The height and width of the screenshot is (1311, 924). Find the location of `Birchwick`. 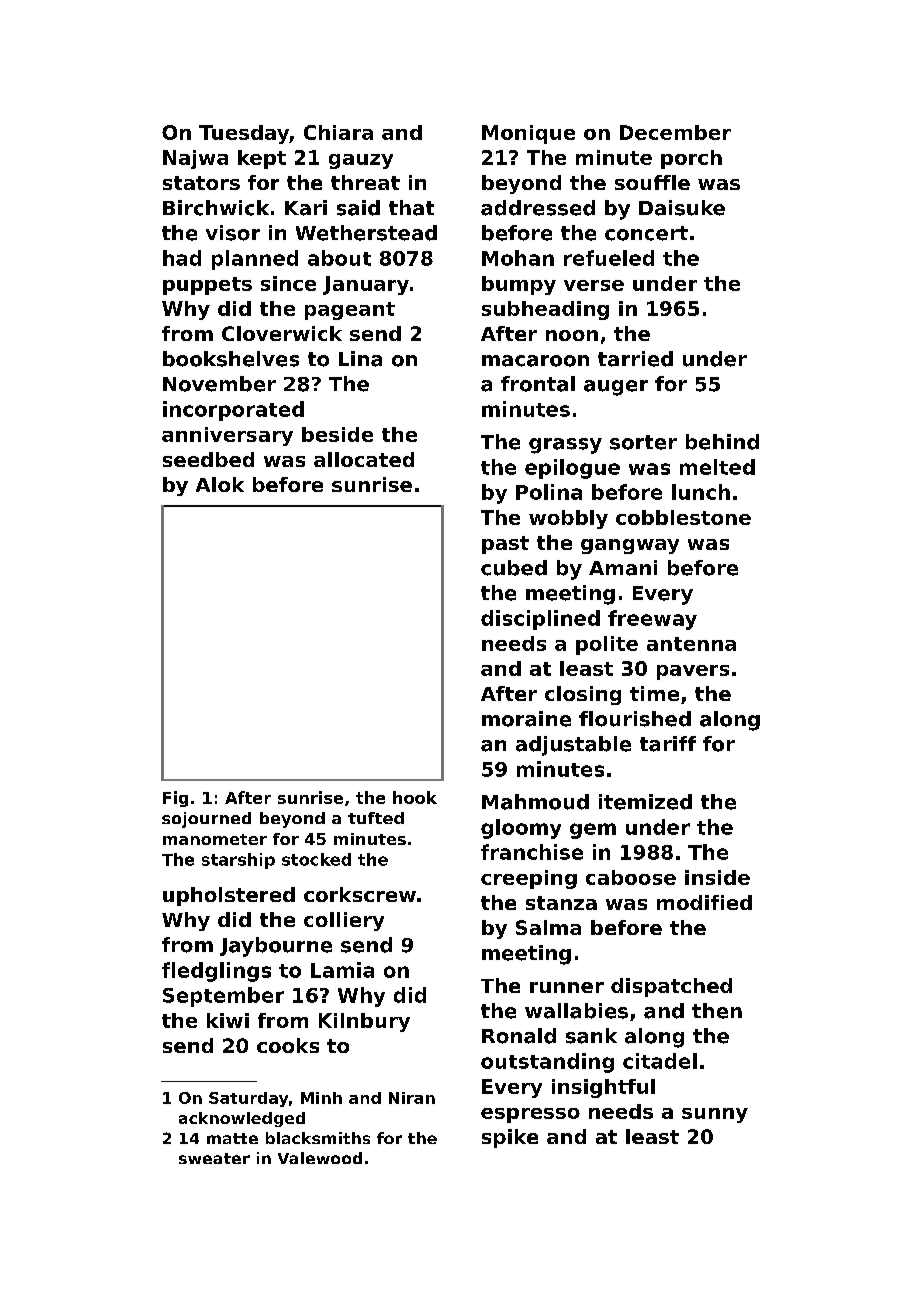

Birchwick is located at coordinates (216, 208).
